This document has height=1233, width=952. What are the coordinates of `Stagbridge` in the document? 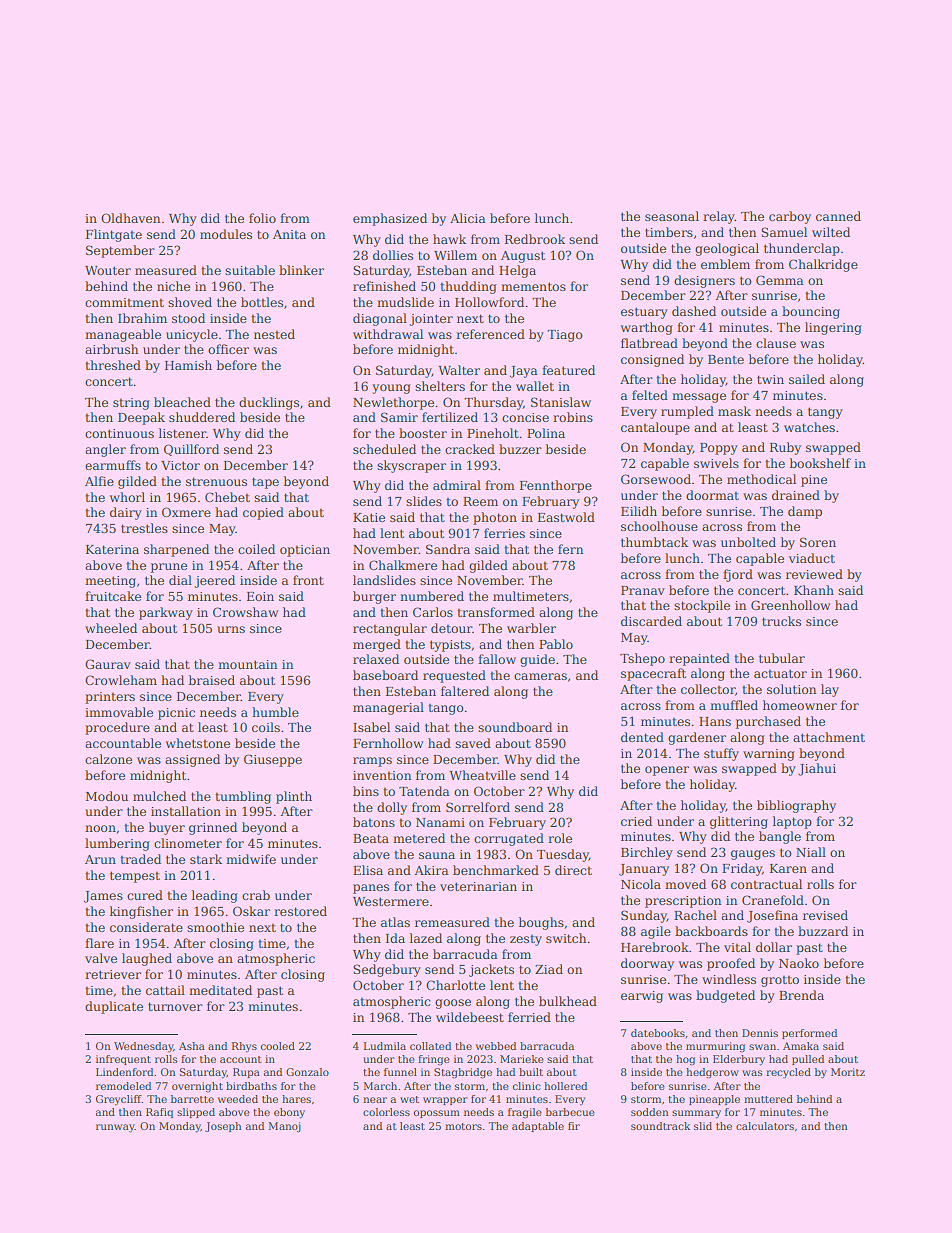 It's located at (463, 1073).
